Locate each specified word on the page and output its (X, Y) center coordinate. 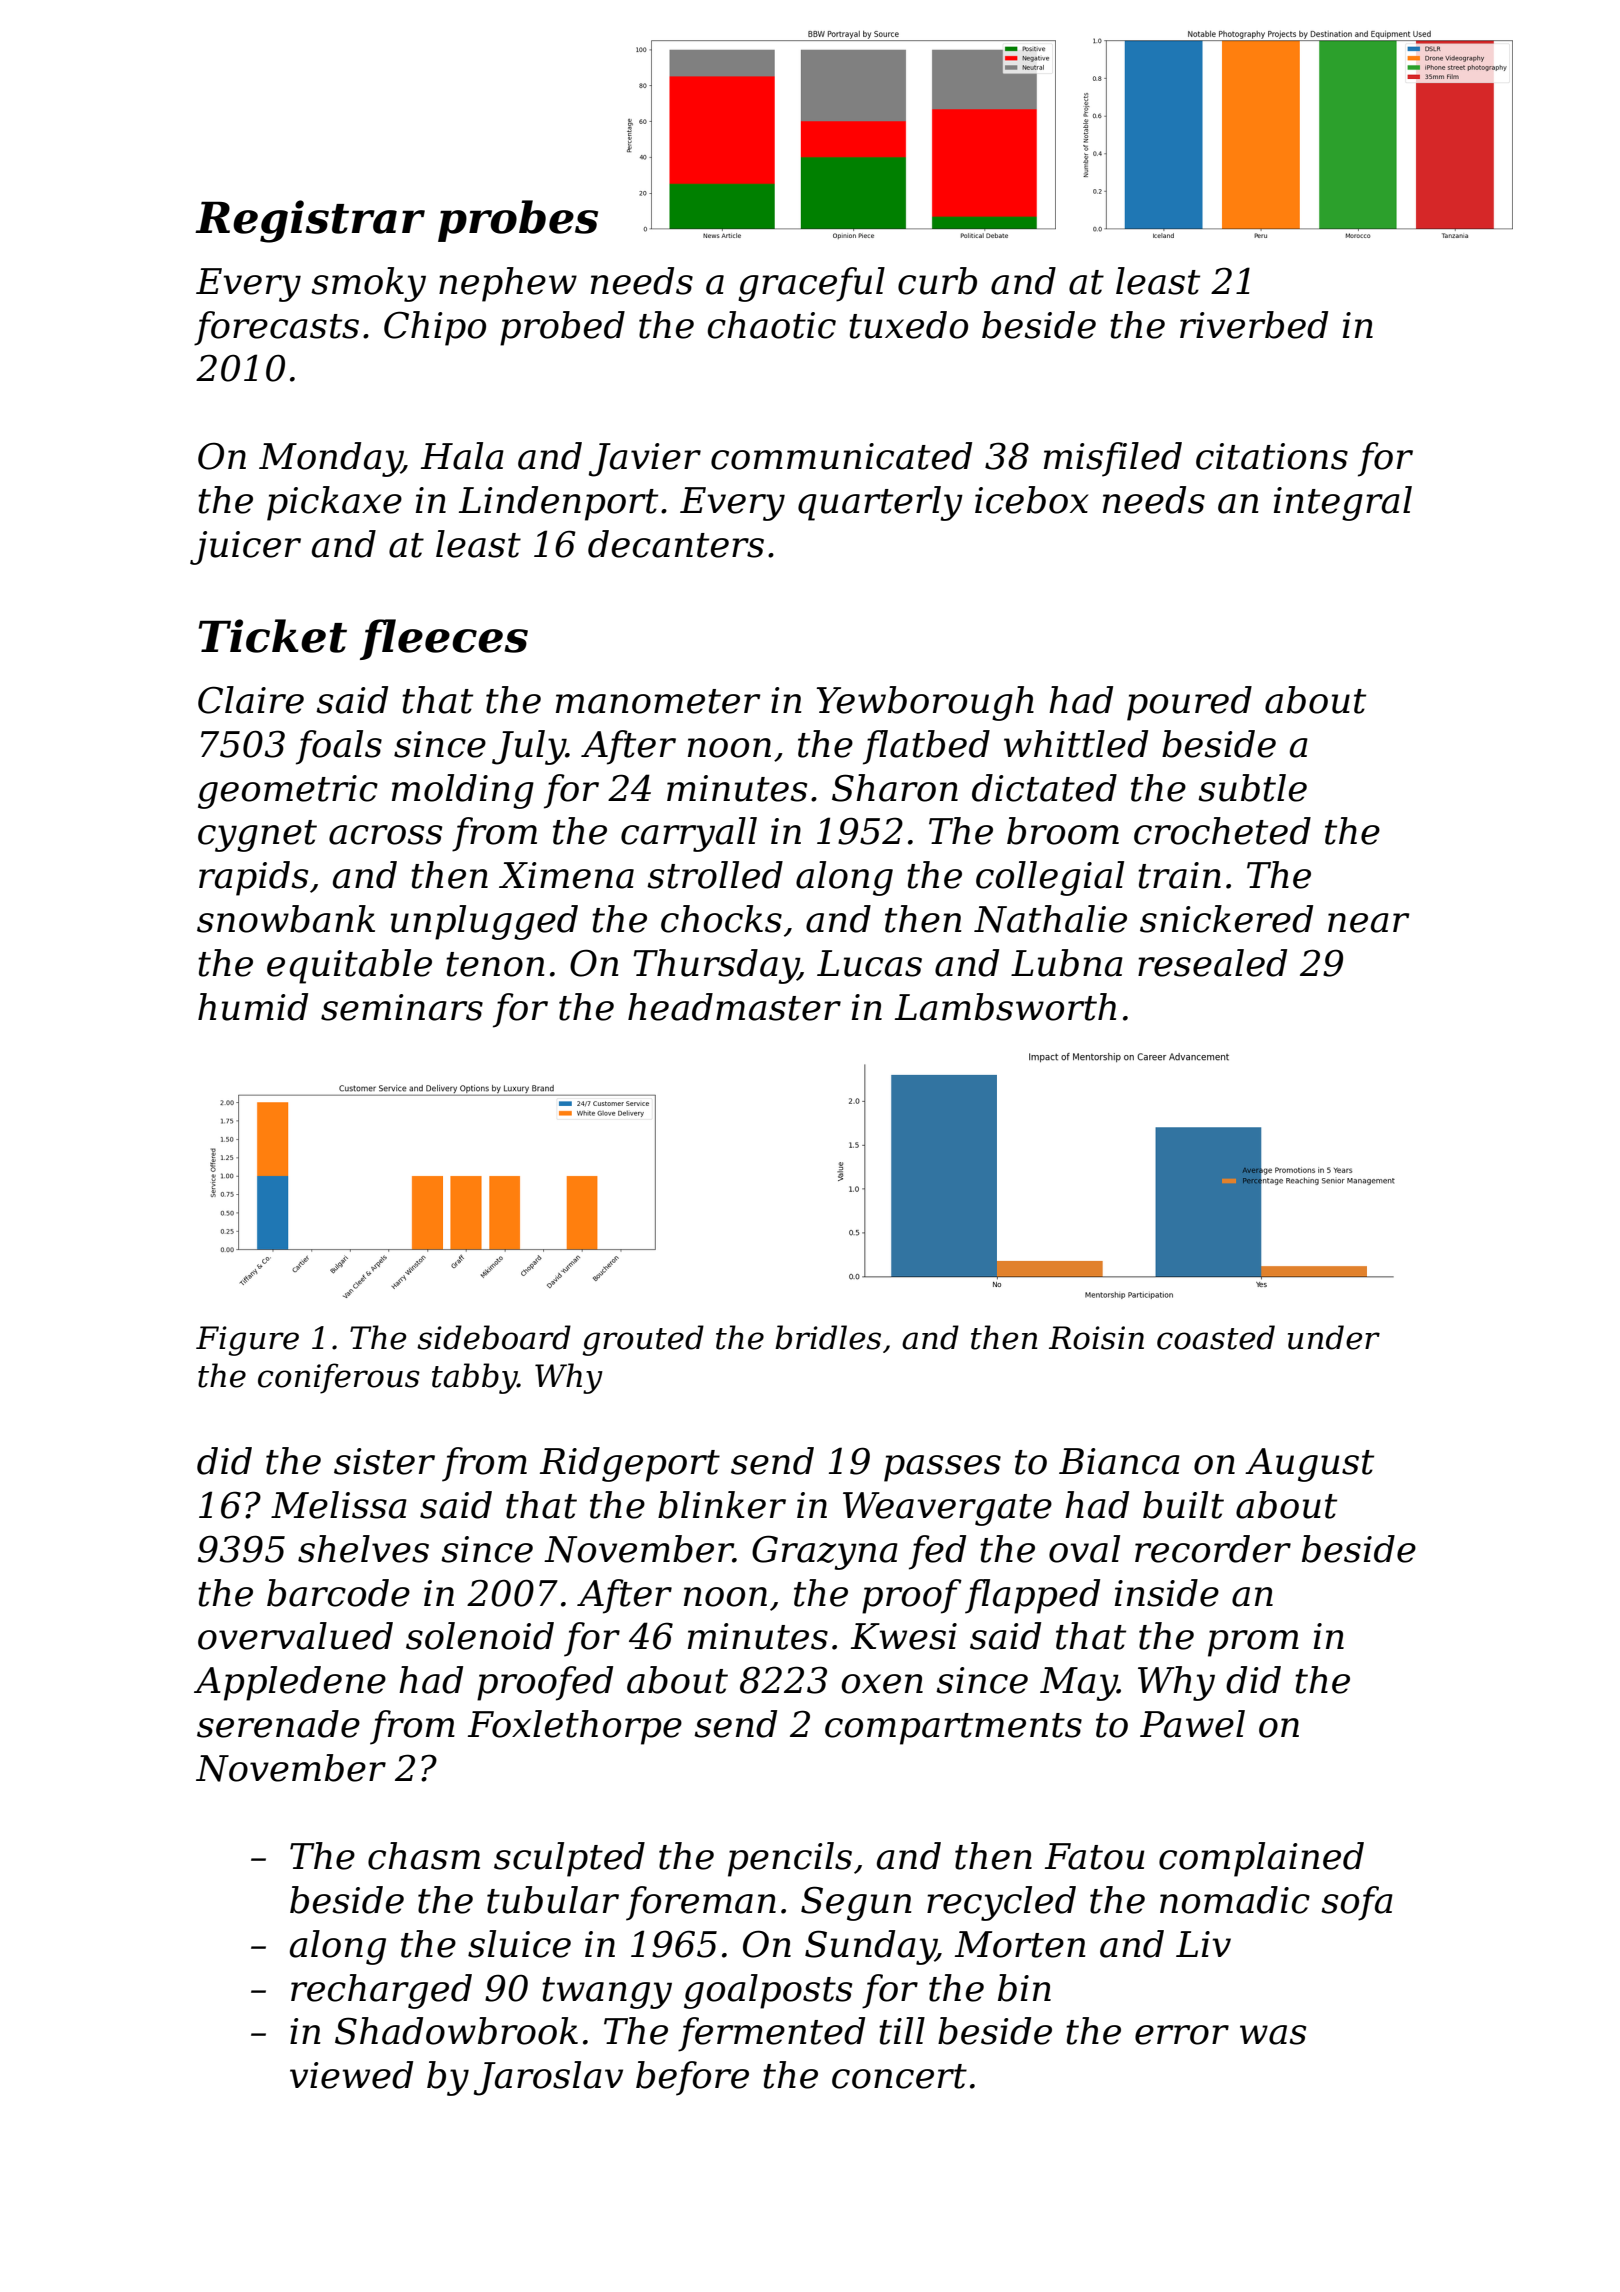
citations (1272, 456)
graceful (811, 284)
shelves (363, 1549)
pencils (790, 1859)
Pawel (1192, 1724)
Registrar (310, 221)
